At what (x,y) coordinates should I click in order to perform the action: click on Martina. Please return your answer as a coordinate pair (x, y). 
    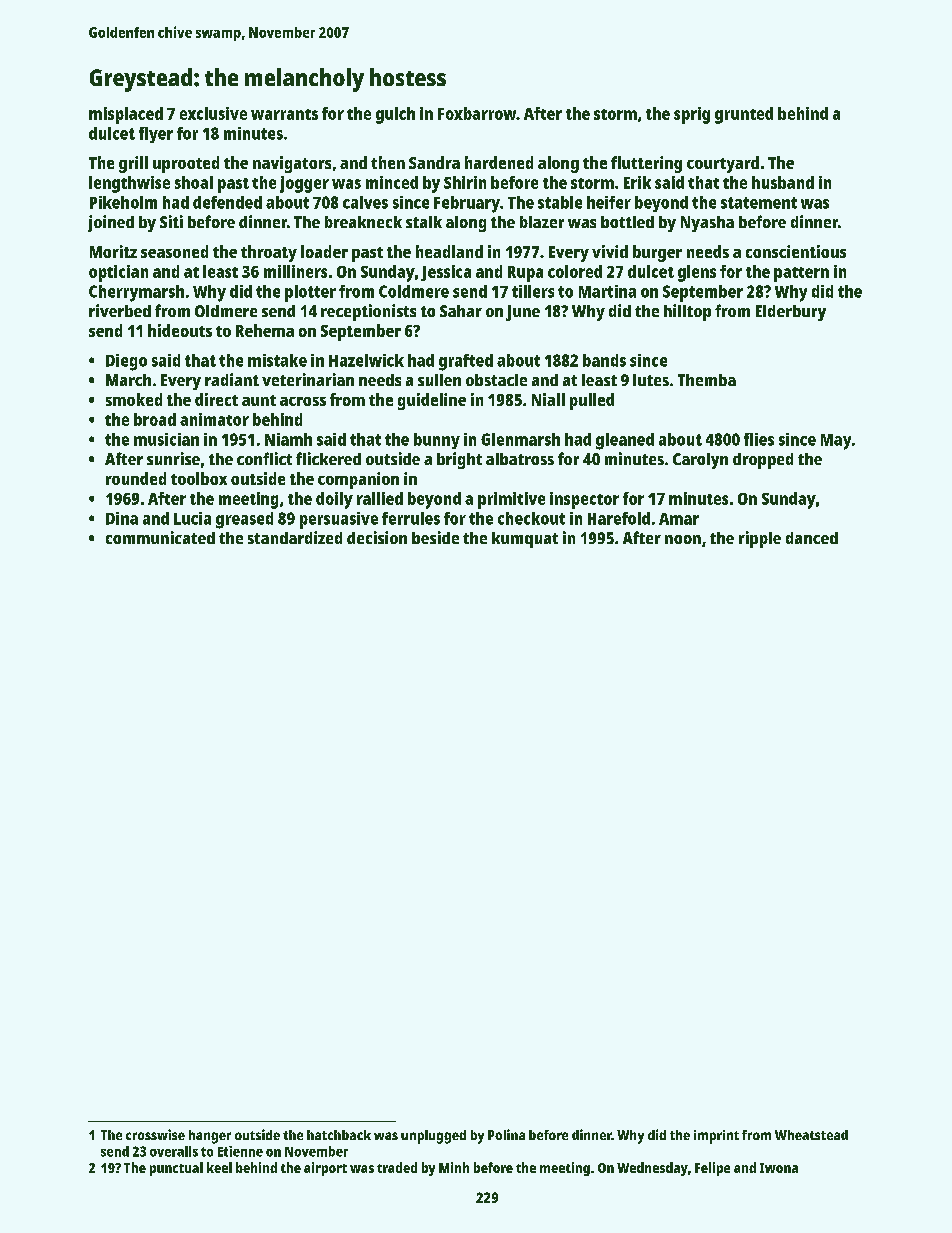
    Looking at the image, I should click on (607, 291).
